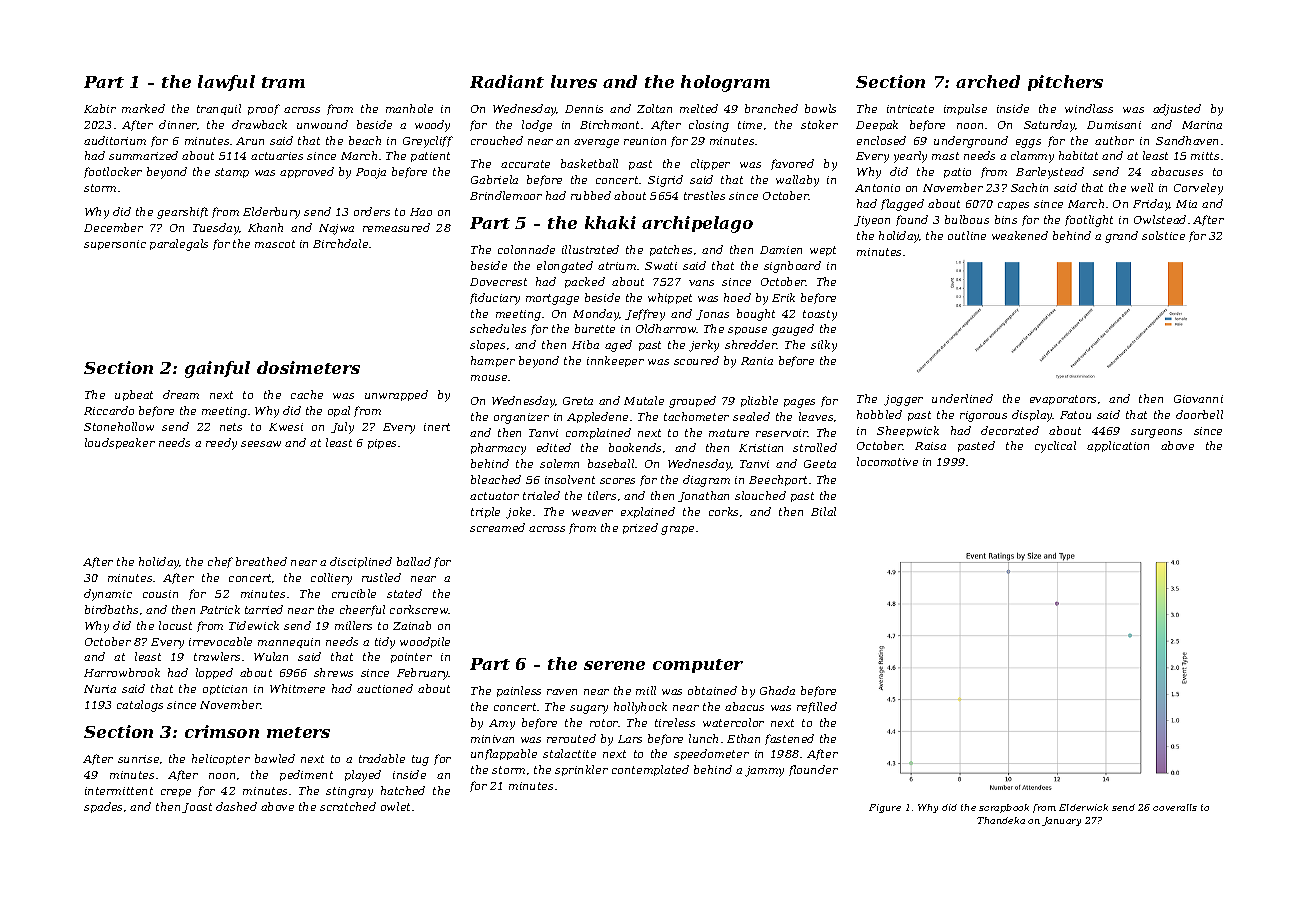 The height and width of the screenshot is (924, 1308). I want to click on woodpile, so click(425, 642).
